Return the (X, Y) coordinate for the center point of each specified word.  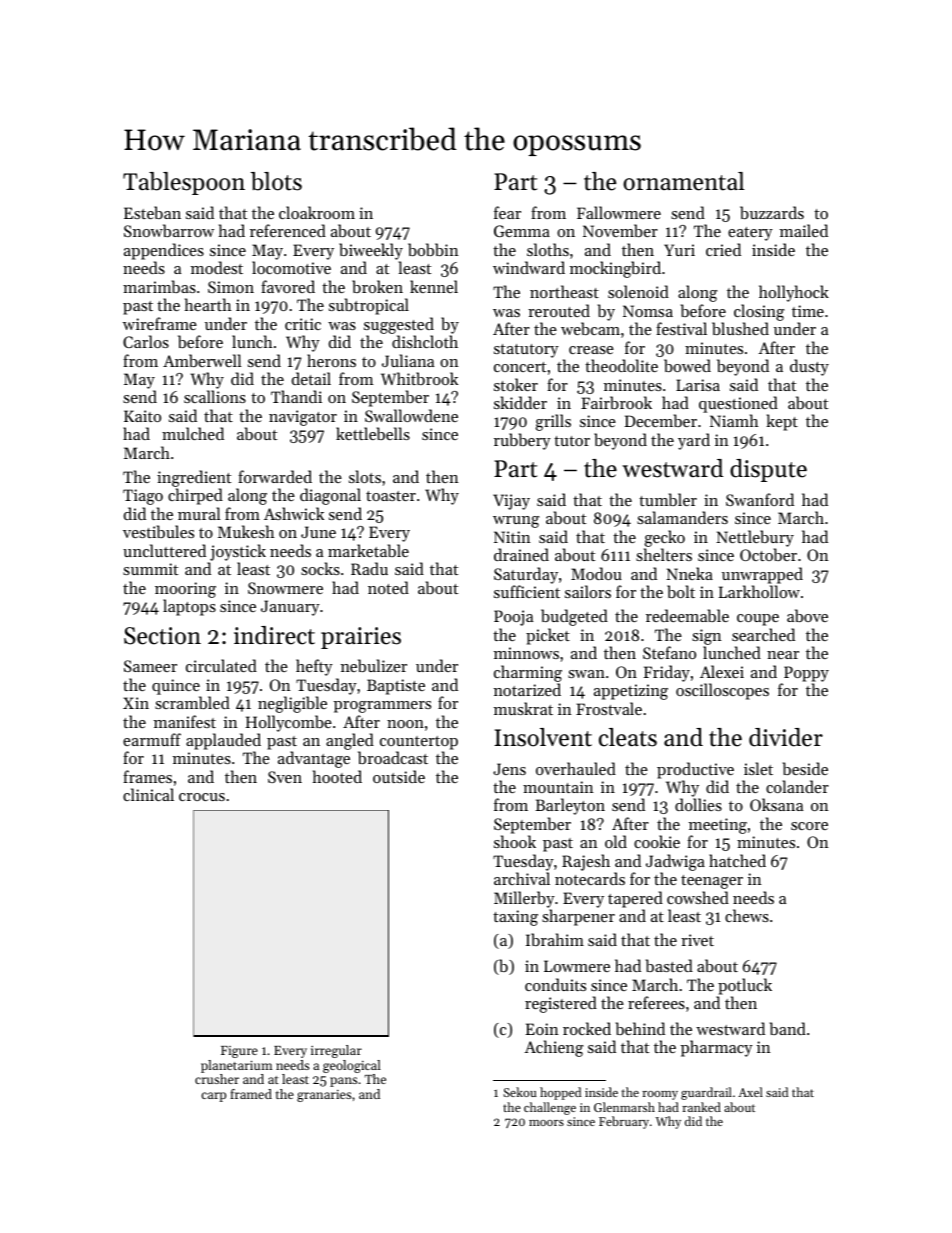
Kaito (142, 416)
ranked (701, 1107)
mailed (804, 230)
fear (507, 212)
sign (707, 637)
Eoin (542, 1029)
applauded (223, 741)
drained (521, 554)
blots (276, 181)
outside (399, 776)
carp (213, 1097)
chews (747, 915)
